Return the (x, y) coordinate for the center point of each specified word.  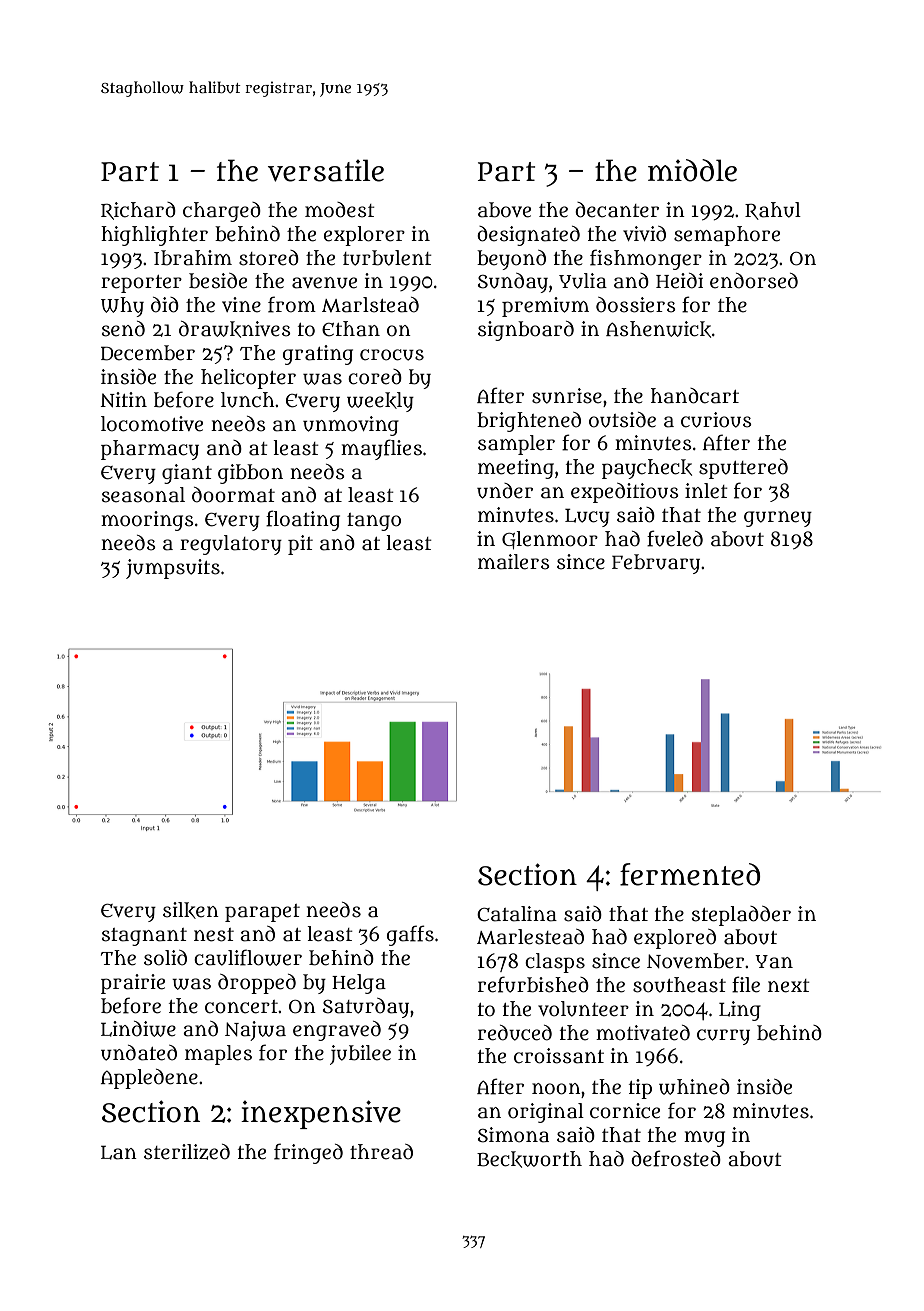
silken (191, 910)
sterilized (187, 1152)
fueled (675, 538)
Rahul (773, 211)
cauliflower (248, 957)
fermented (690, 874)
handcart (695, 396)
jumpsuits (173, 569)
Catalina (517, 914)
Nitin (123, 399)
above (504, 210)
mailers (514, 562)
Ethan (351, 329)
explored (675, 939)
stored (269, 258)
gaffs (410, 935)
